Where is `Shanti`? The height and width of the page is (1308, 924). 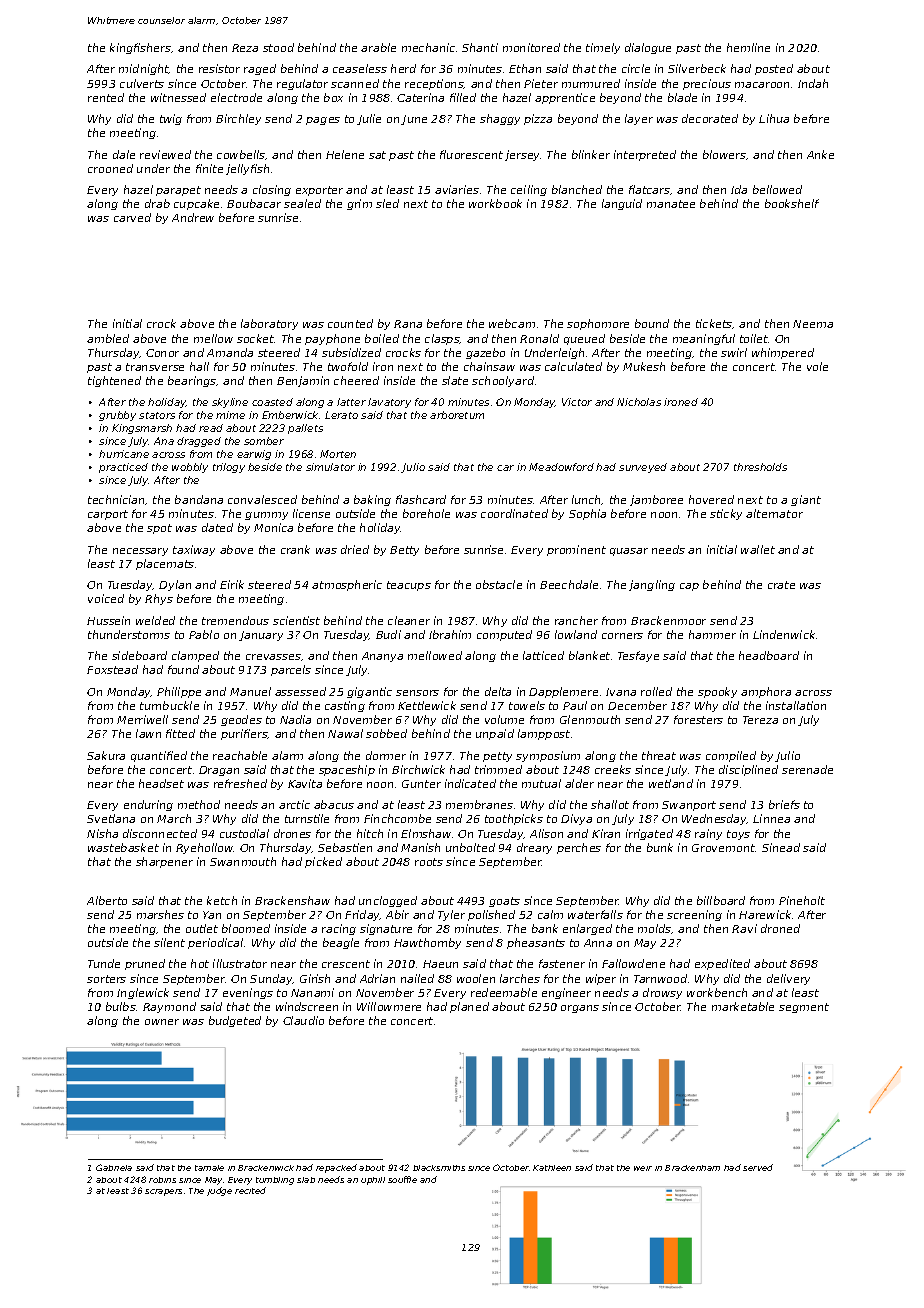
Shanti is located at coordinates (480, 47).
